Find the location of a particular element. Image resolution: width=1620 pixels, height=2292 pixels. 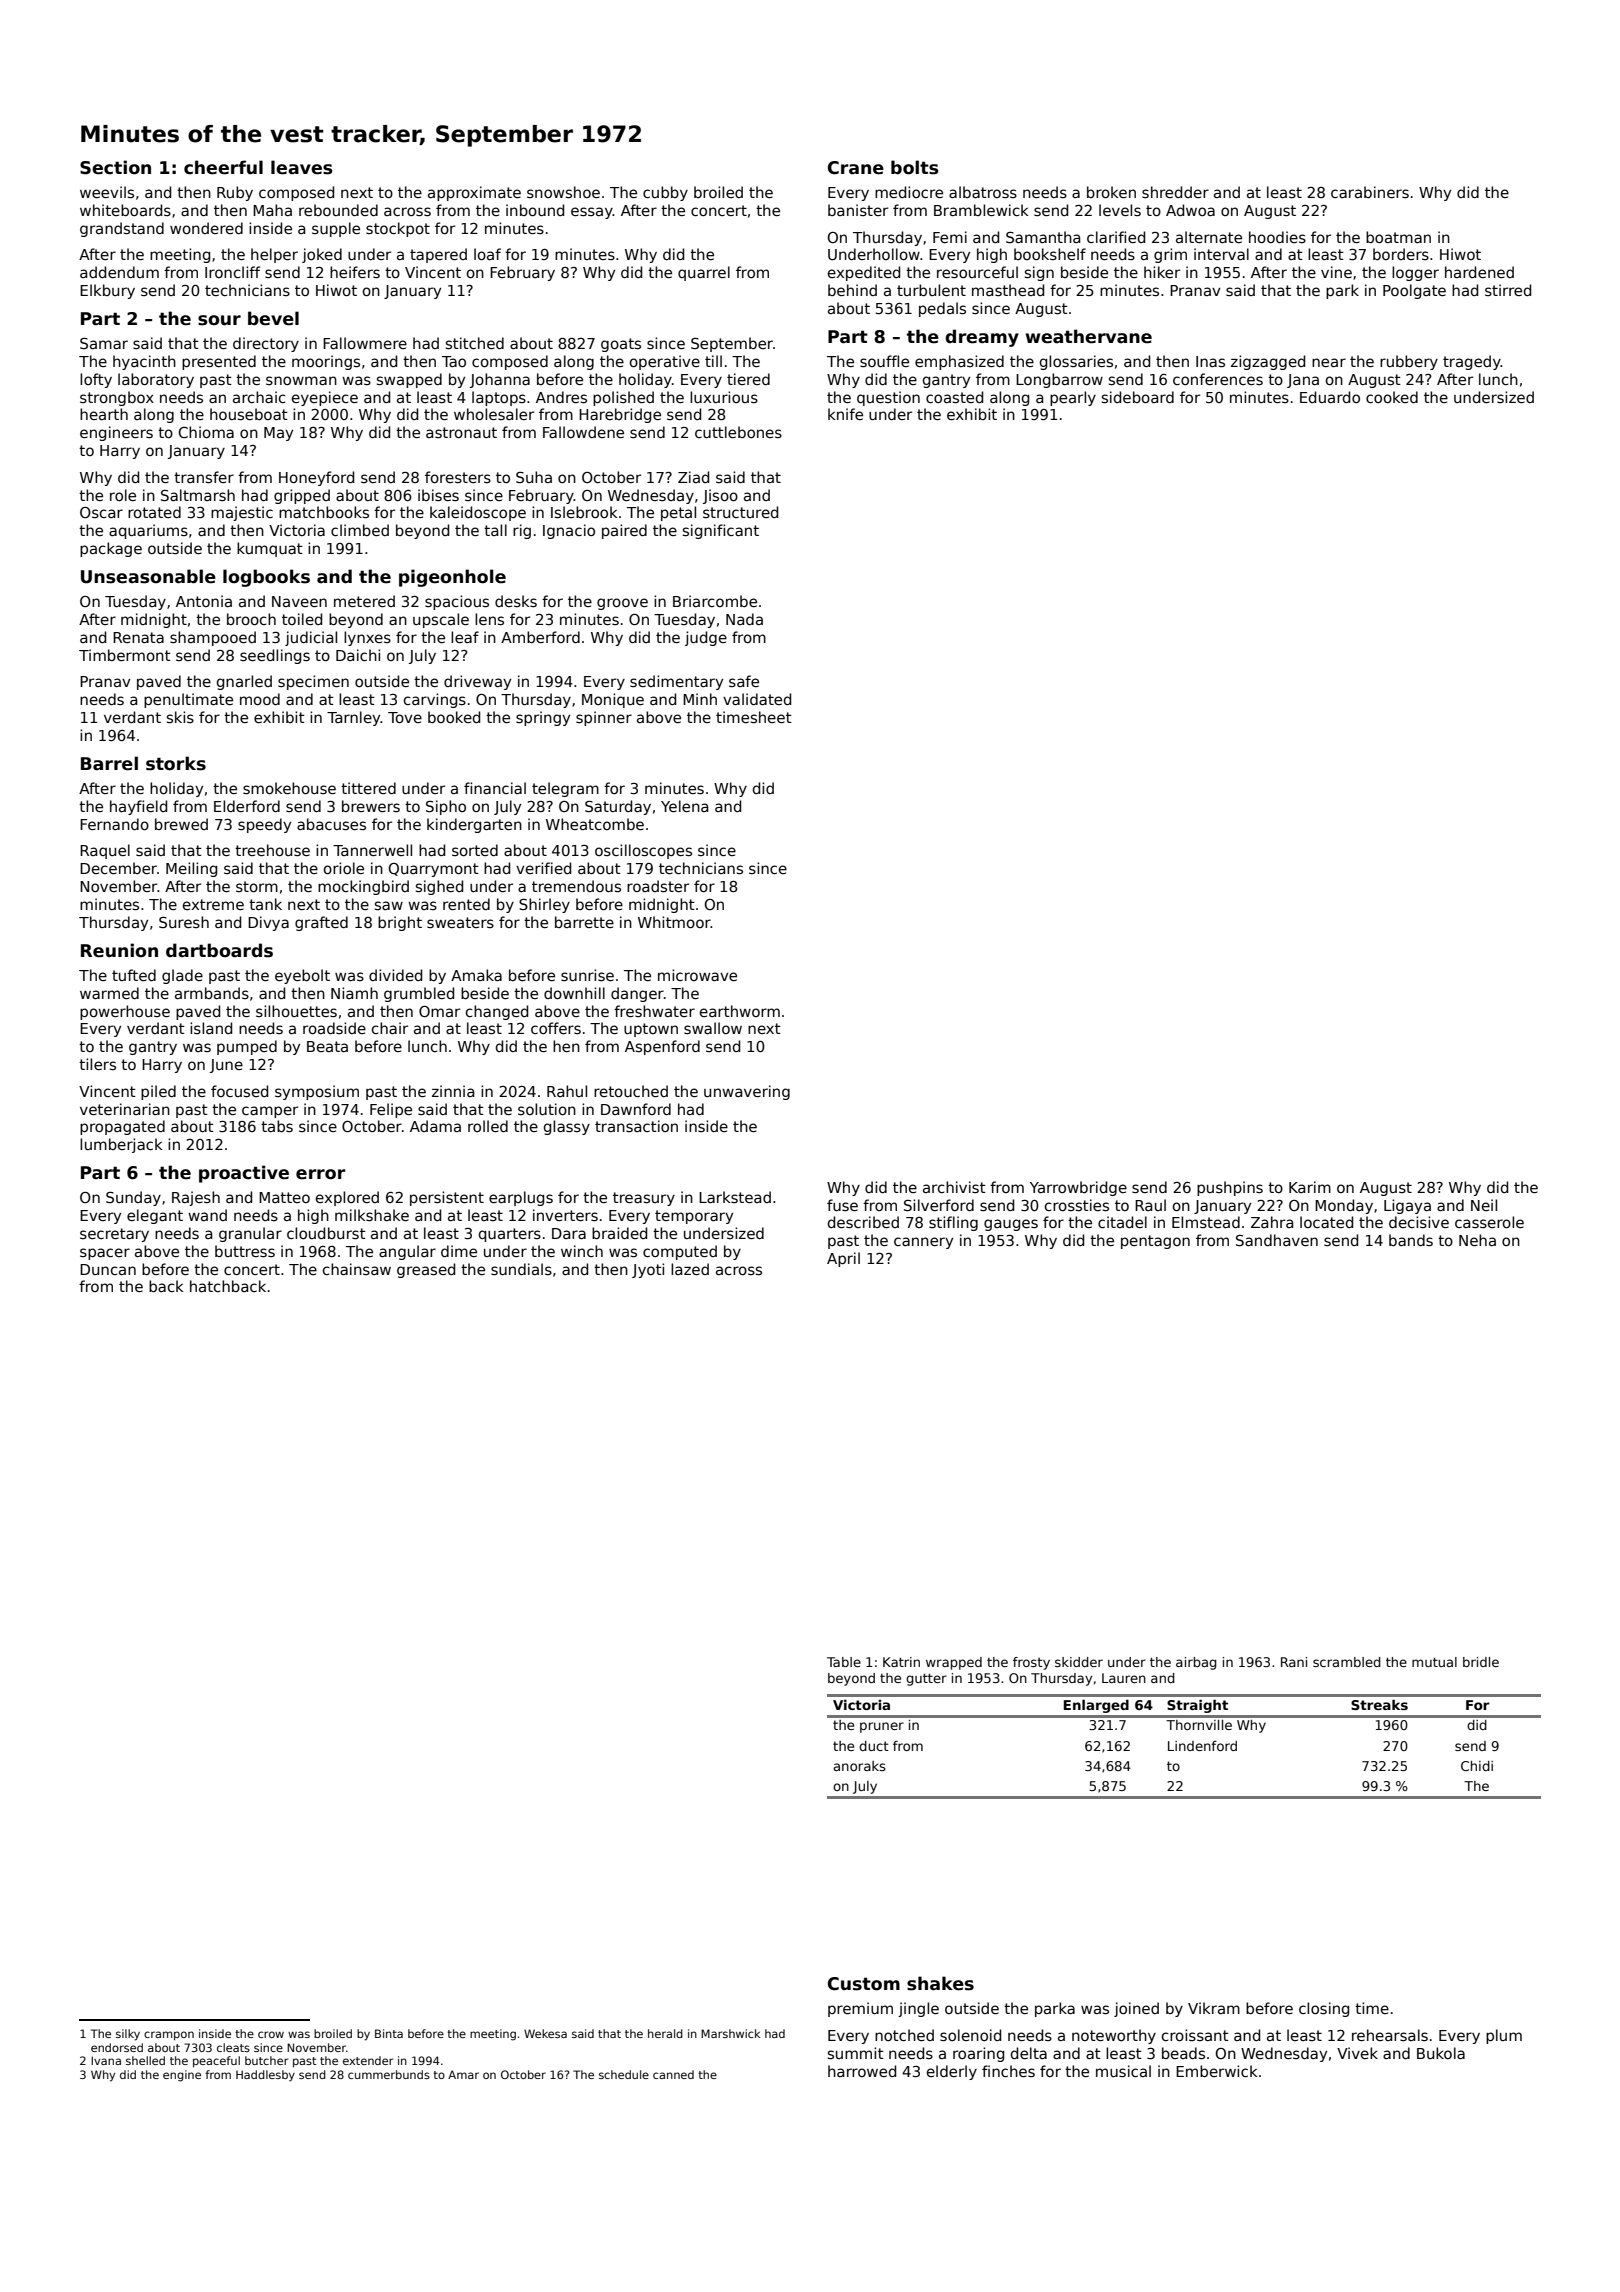

cleats is located at coordinates (233, 2047).
